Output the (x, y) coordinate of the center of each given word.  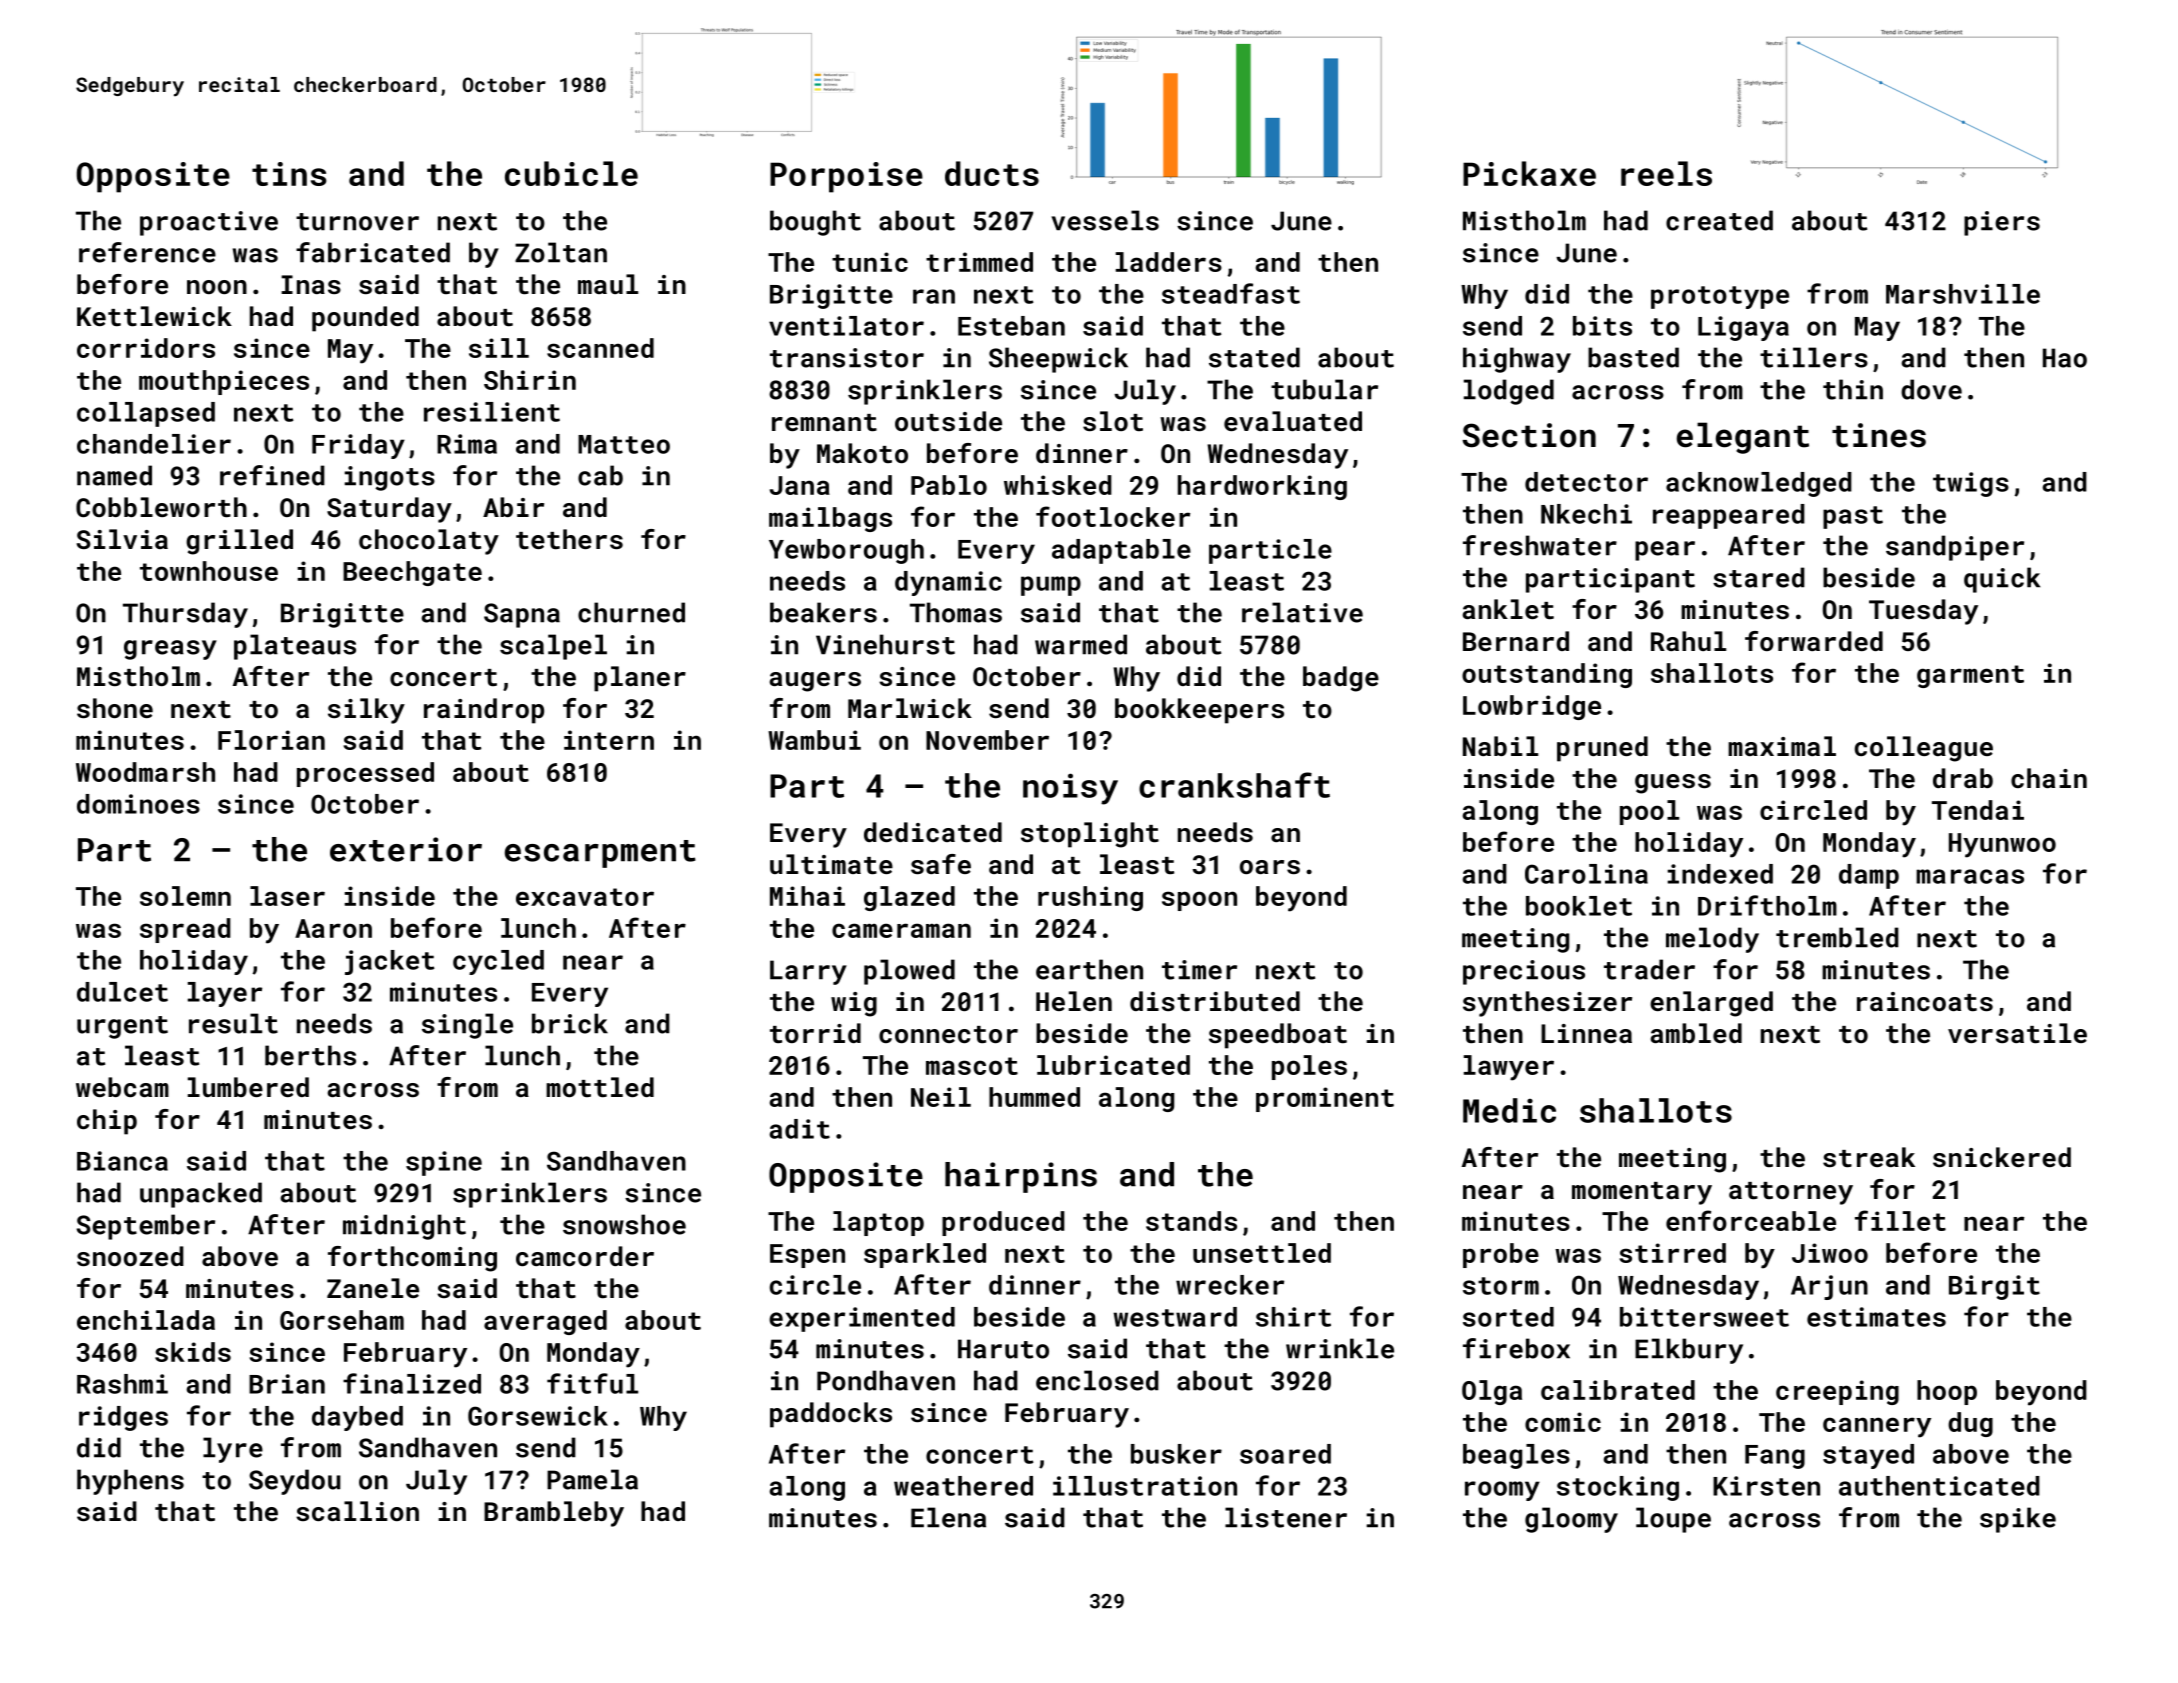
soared (1285, 1454)
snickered (2002, 1157)
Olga (1492, 1392)
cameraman (901, 930)
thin (1853, 389)
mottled (600, 1087)
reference (147, 252)
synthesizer (1547, 1004)
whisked (1058, 485)
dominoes (138, 804)
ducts (992, 173)
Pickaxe (1529, 173)
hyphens (130, 1482)
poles (1309, 1067)
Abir (513, 507)
